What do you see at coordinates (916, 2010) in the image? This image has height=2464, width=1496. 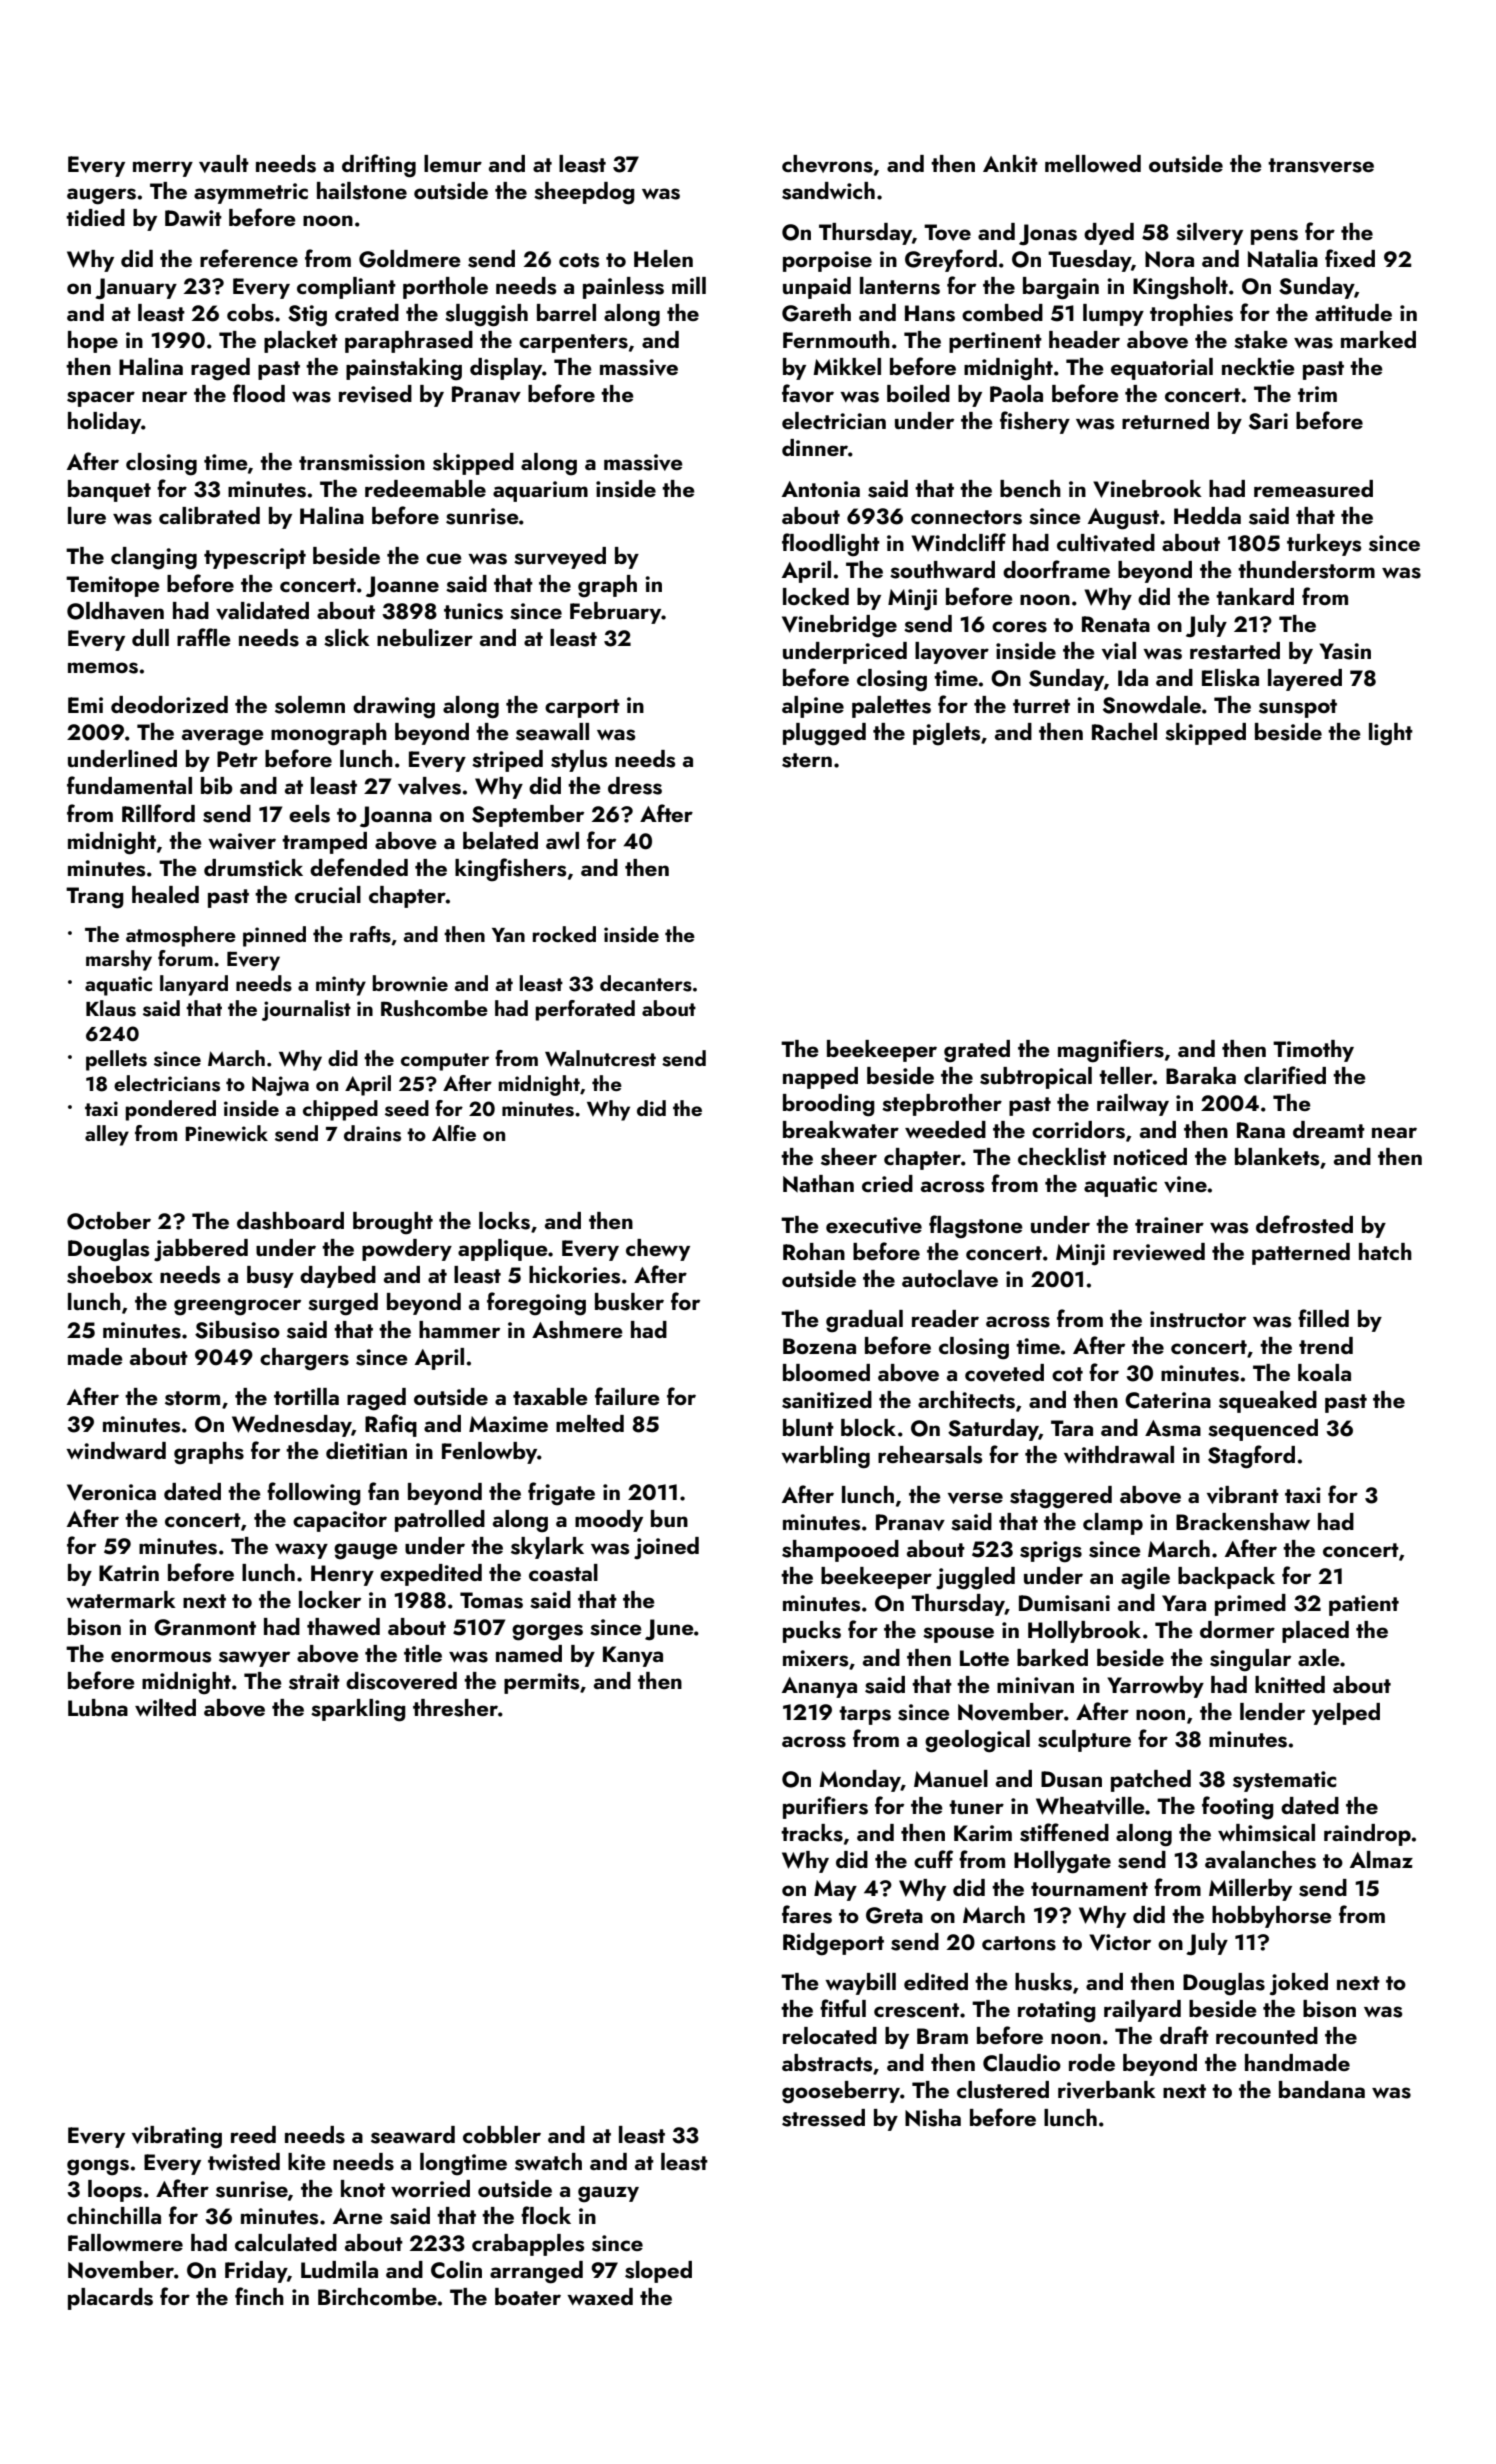 I see `crescent` at bounding box center [916, 2010].
